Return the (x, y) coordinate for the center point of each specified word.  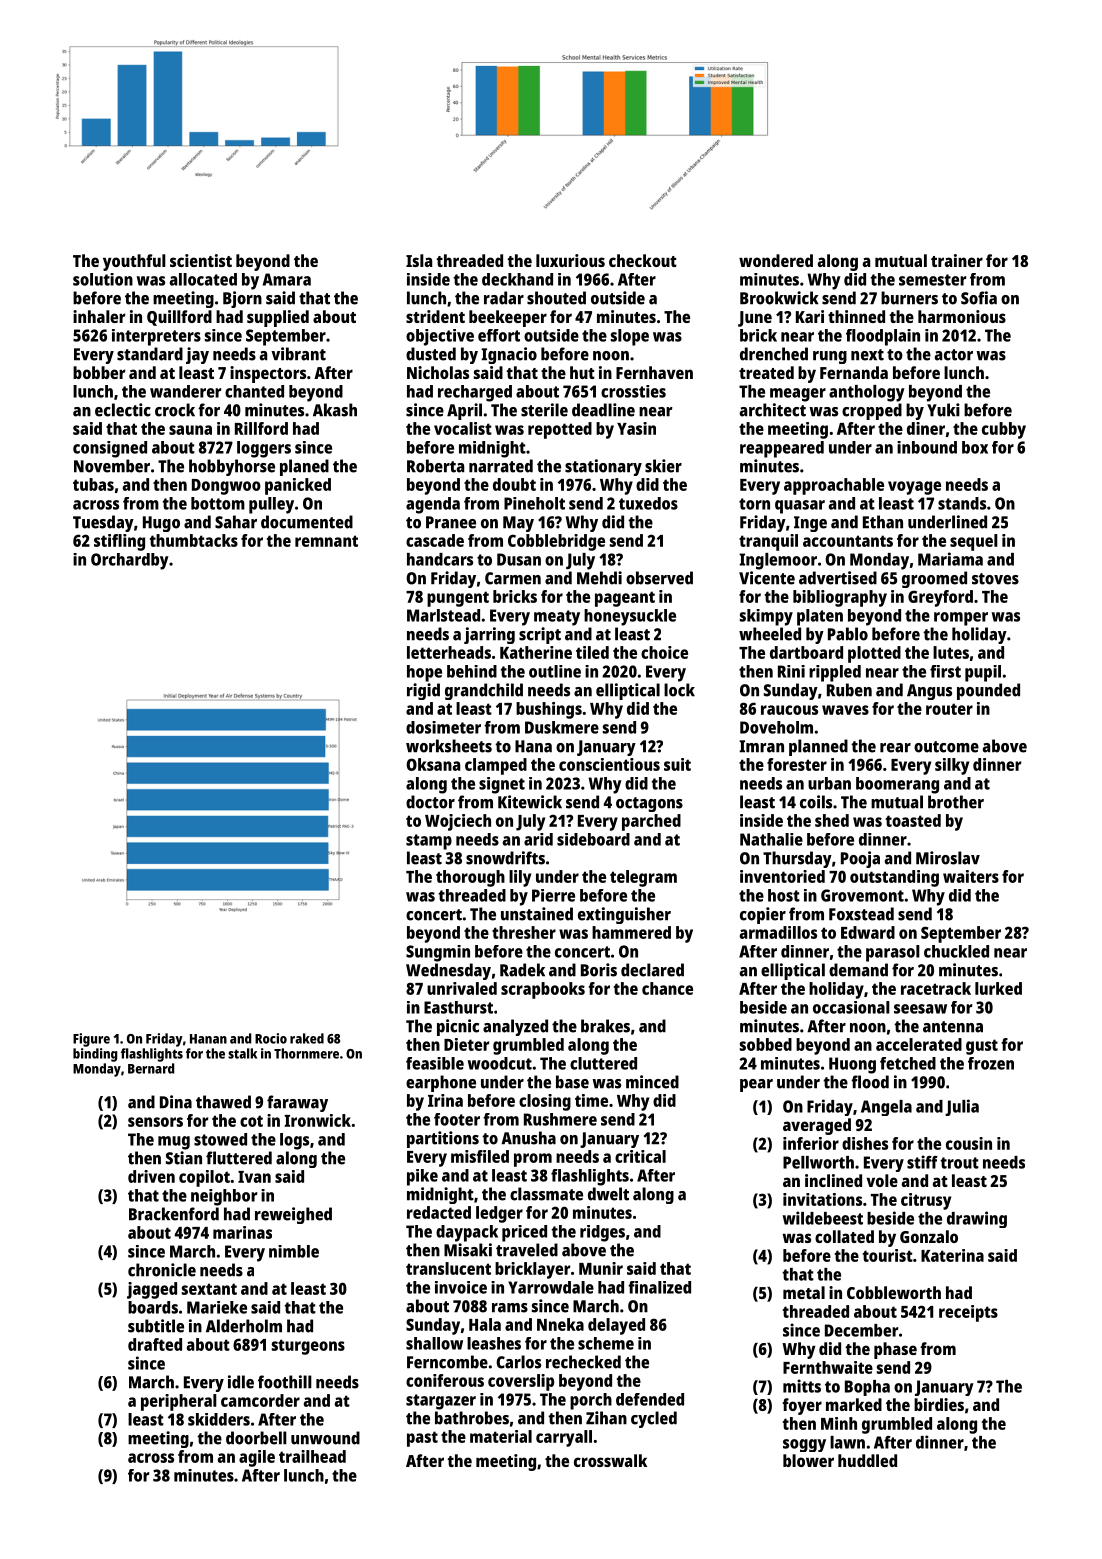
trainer (957, 260)
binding (95, 1055)
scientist (201, 260)
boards (153, 1307)
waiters (971, 876)
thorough (470, 878)
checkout (643, 260)
